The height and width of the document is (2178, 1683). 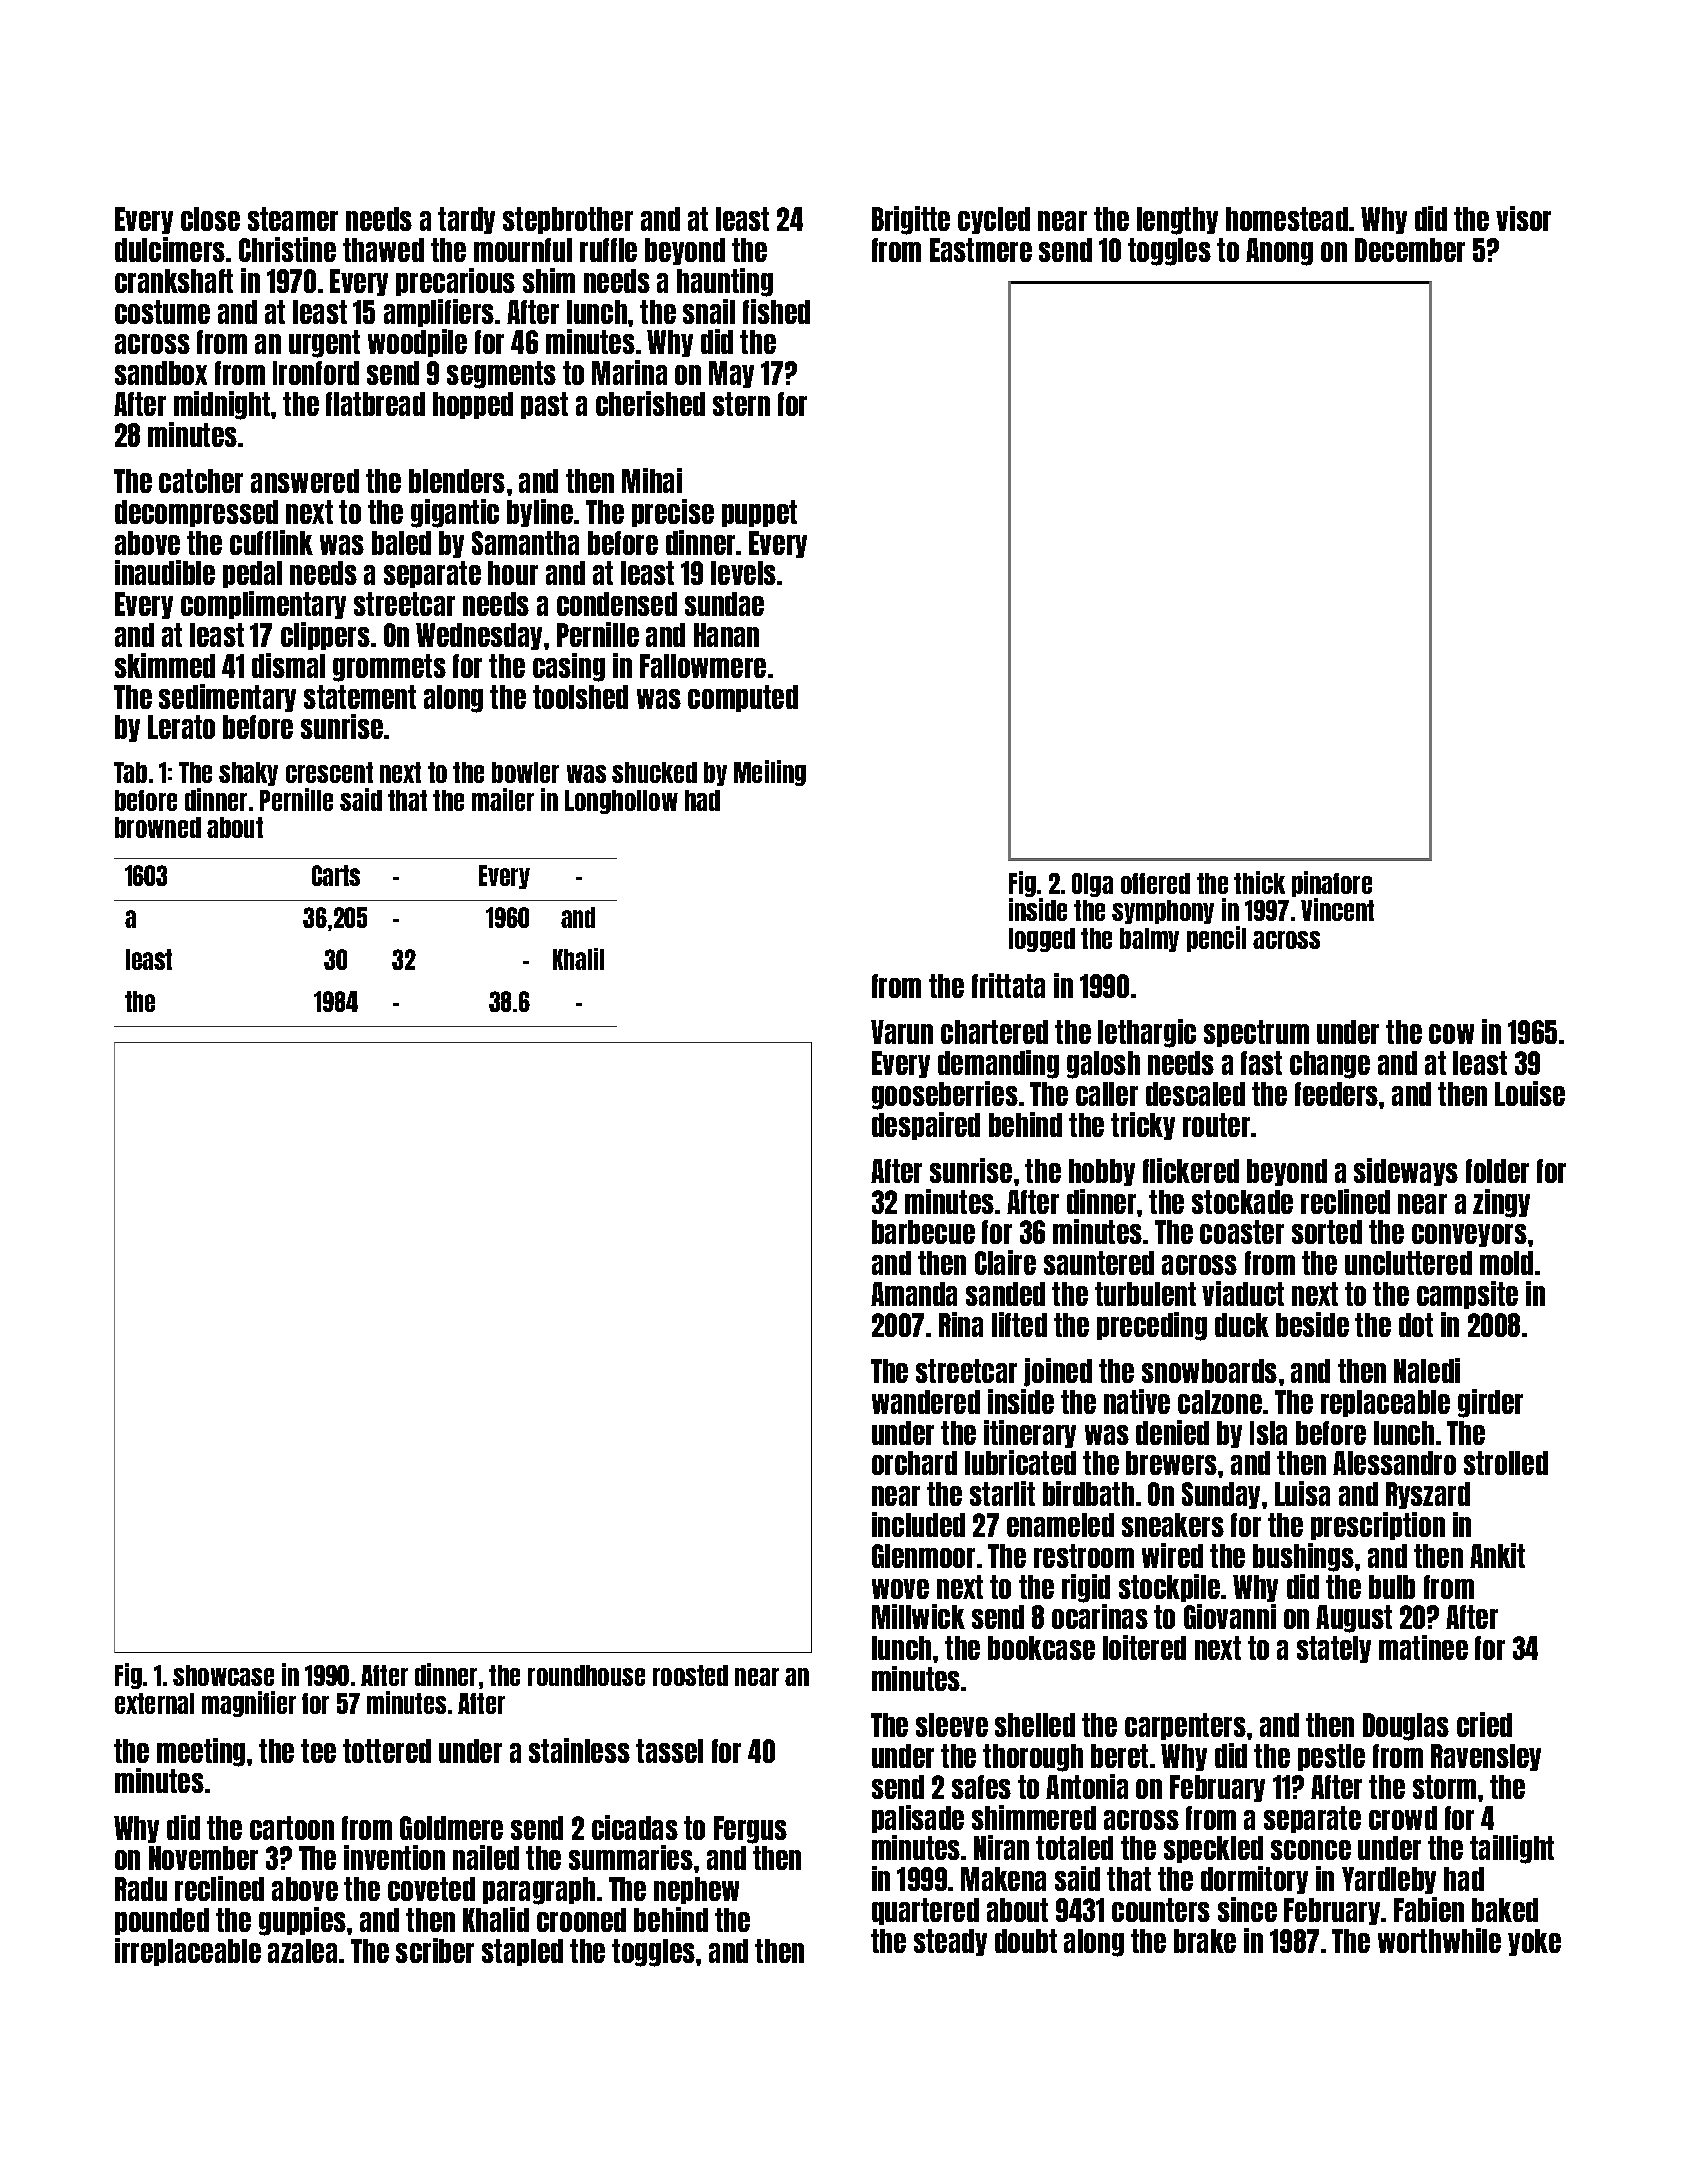 I want to click on roundhouse, so click(x=586, y=1675).
